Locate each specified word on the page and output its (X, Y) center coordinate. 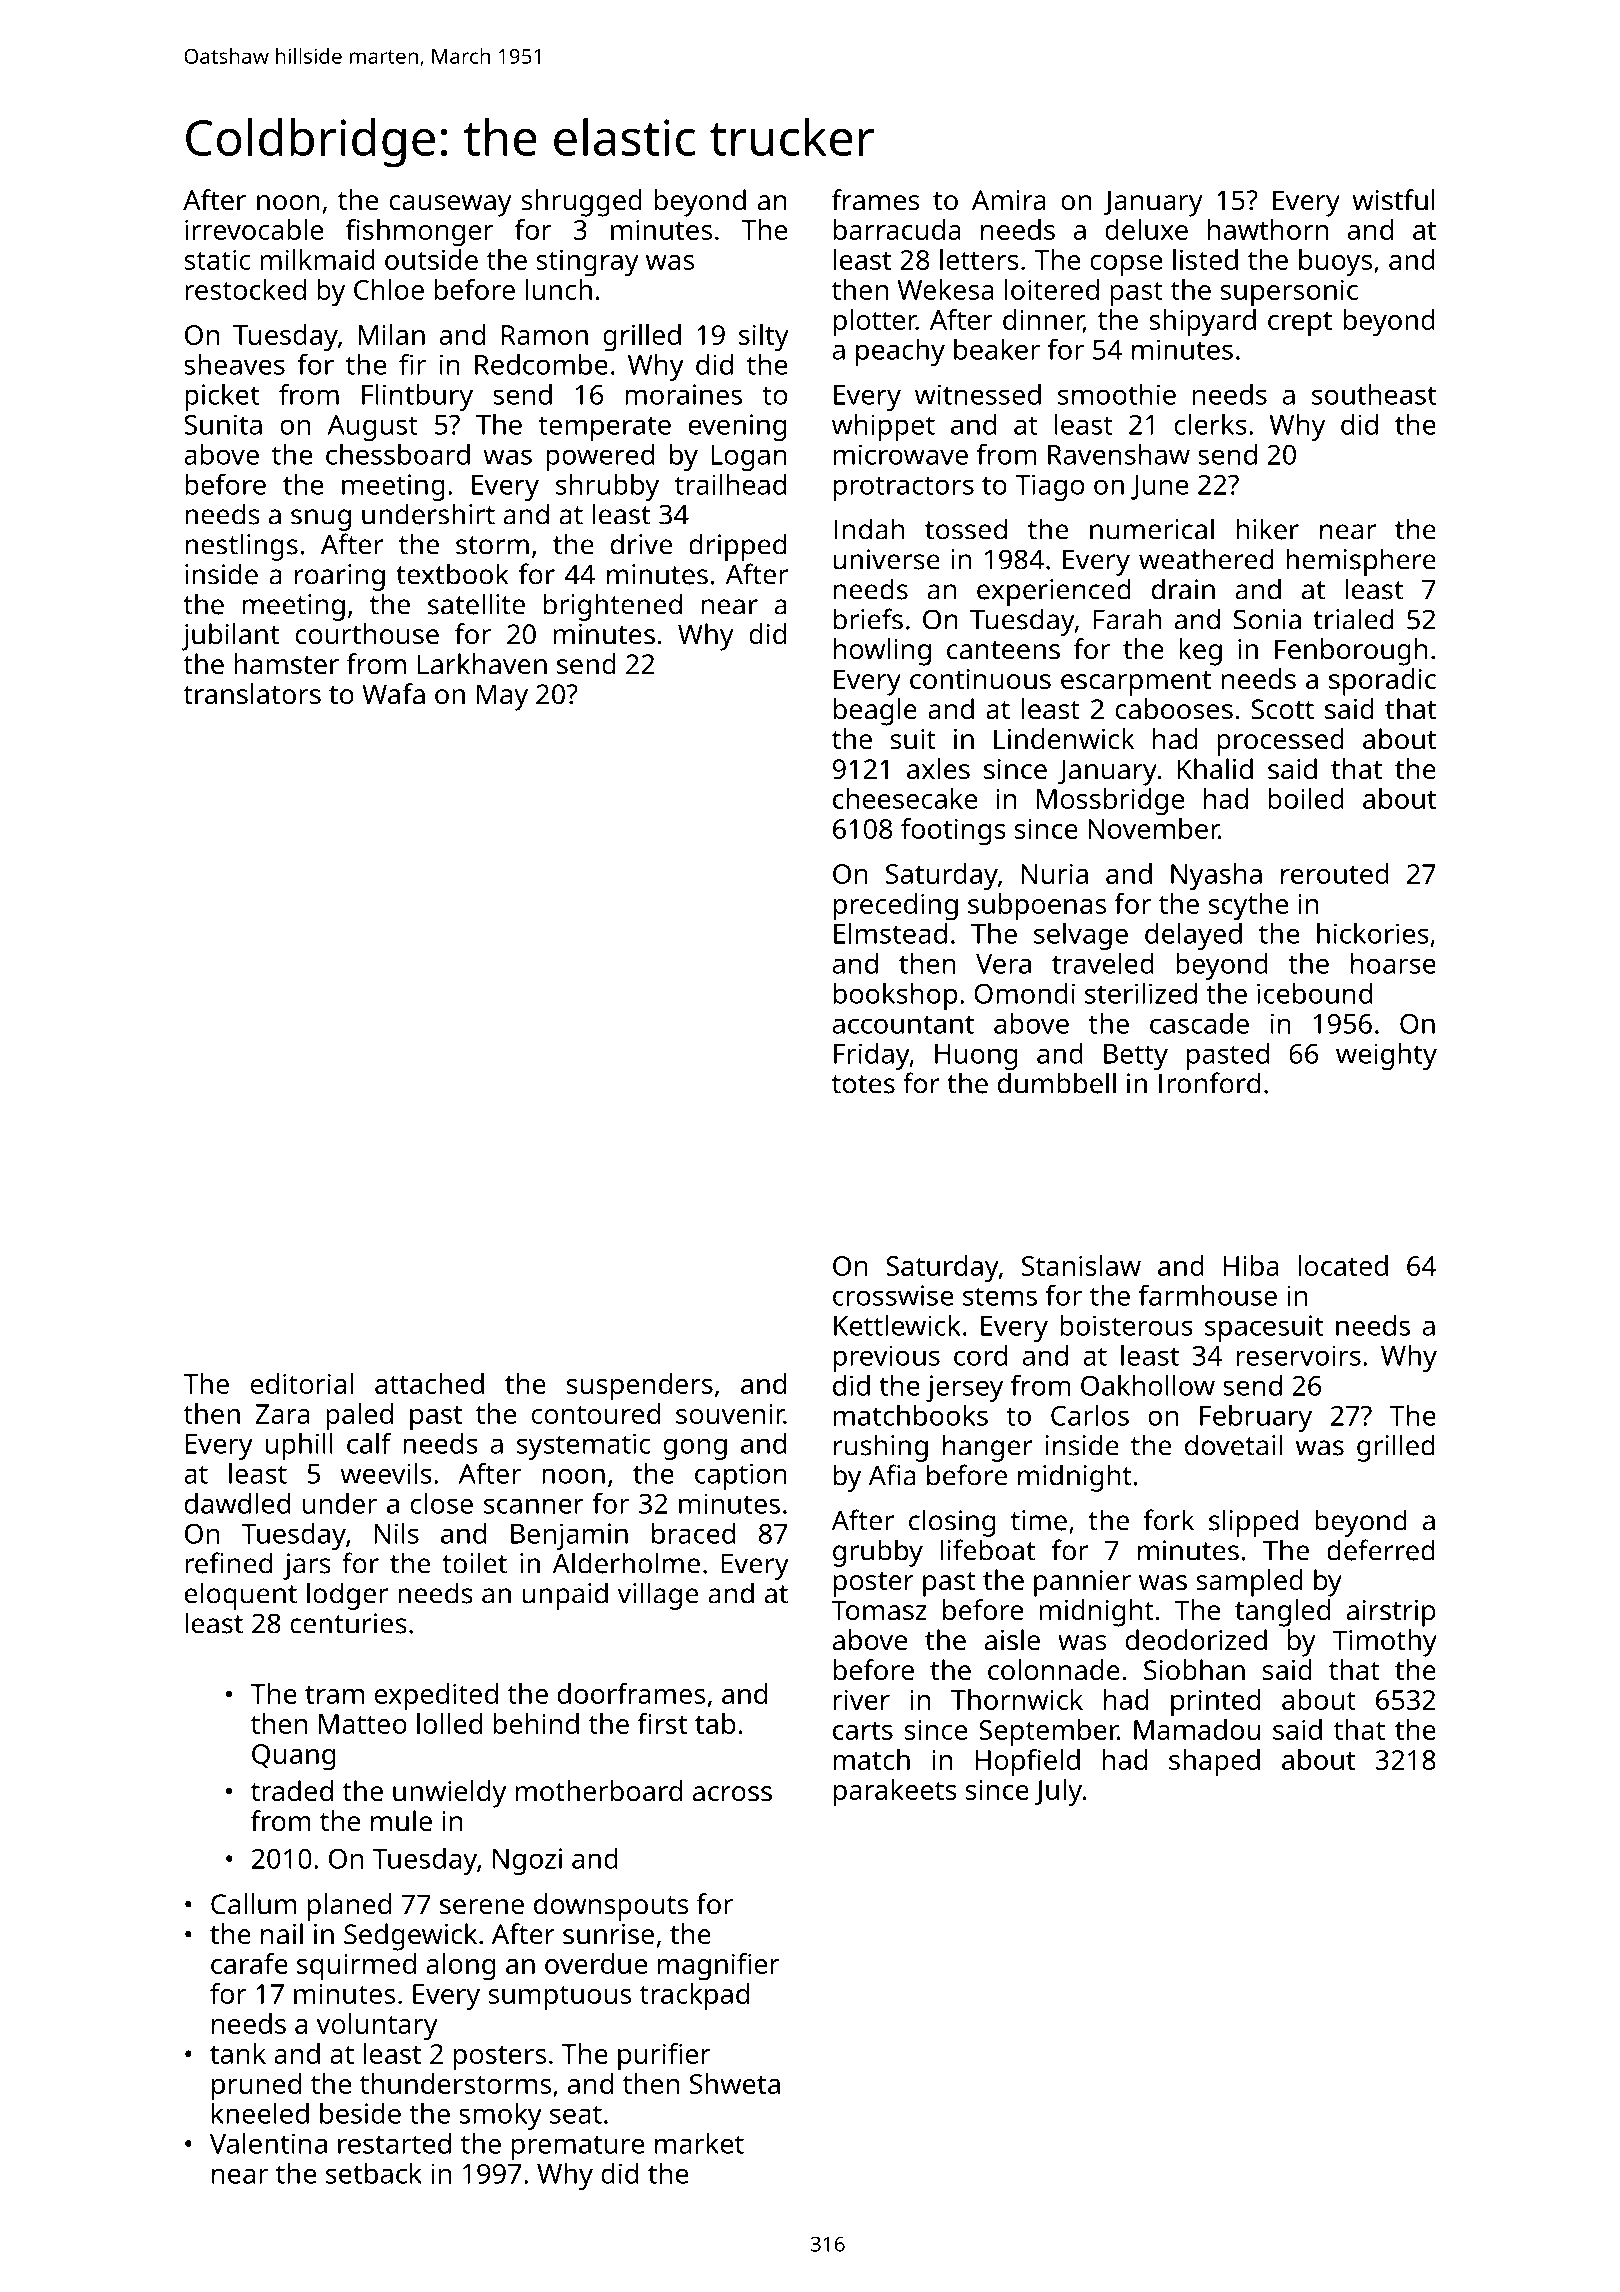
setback (374, 2173)
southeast (1374, 394)
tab (715, 1723)
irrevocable (254, 229)
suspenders (640, 1387)
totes (863, 1084)
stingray (587, 263)
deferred (1381, 1550)
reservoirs (1299, 1355)
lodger (347, 1596)
